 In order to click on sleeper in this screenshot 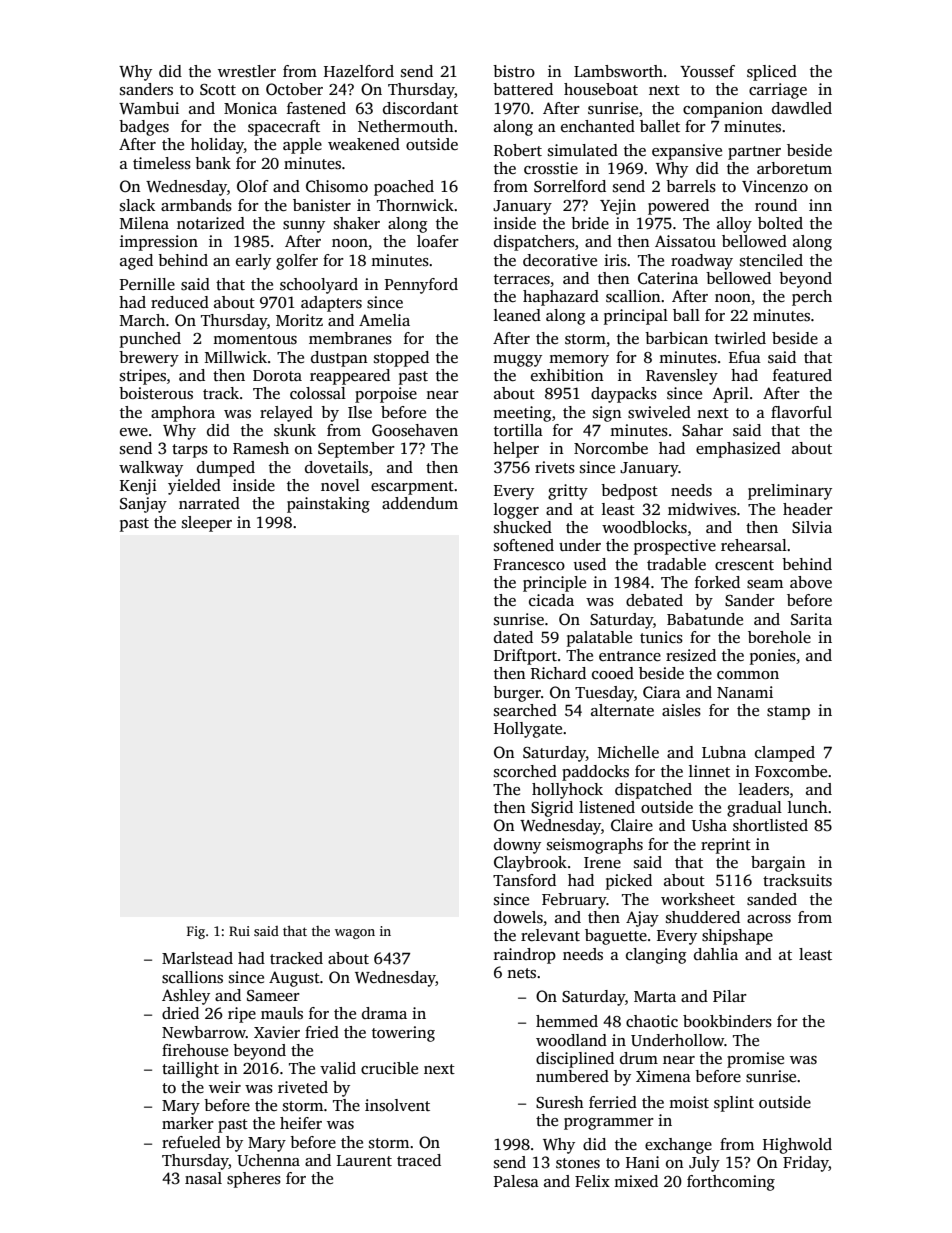, I will do `click(207, 524)`.
